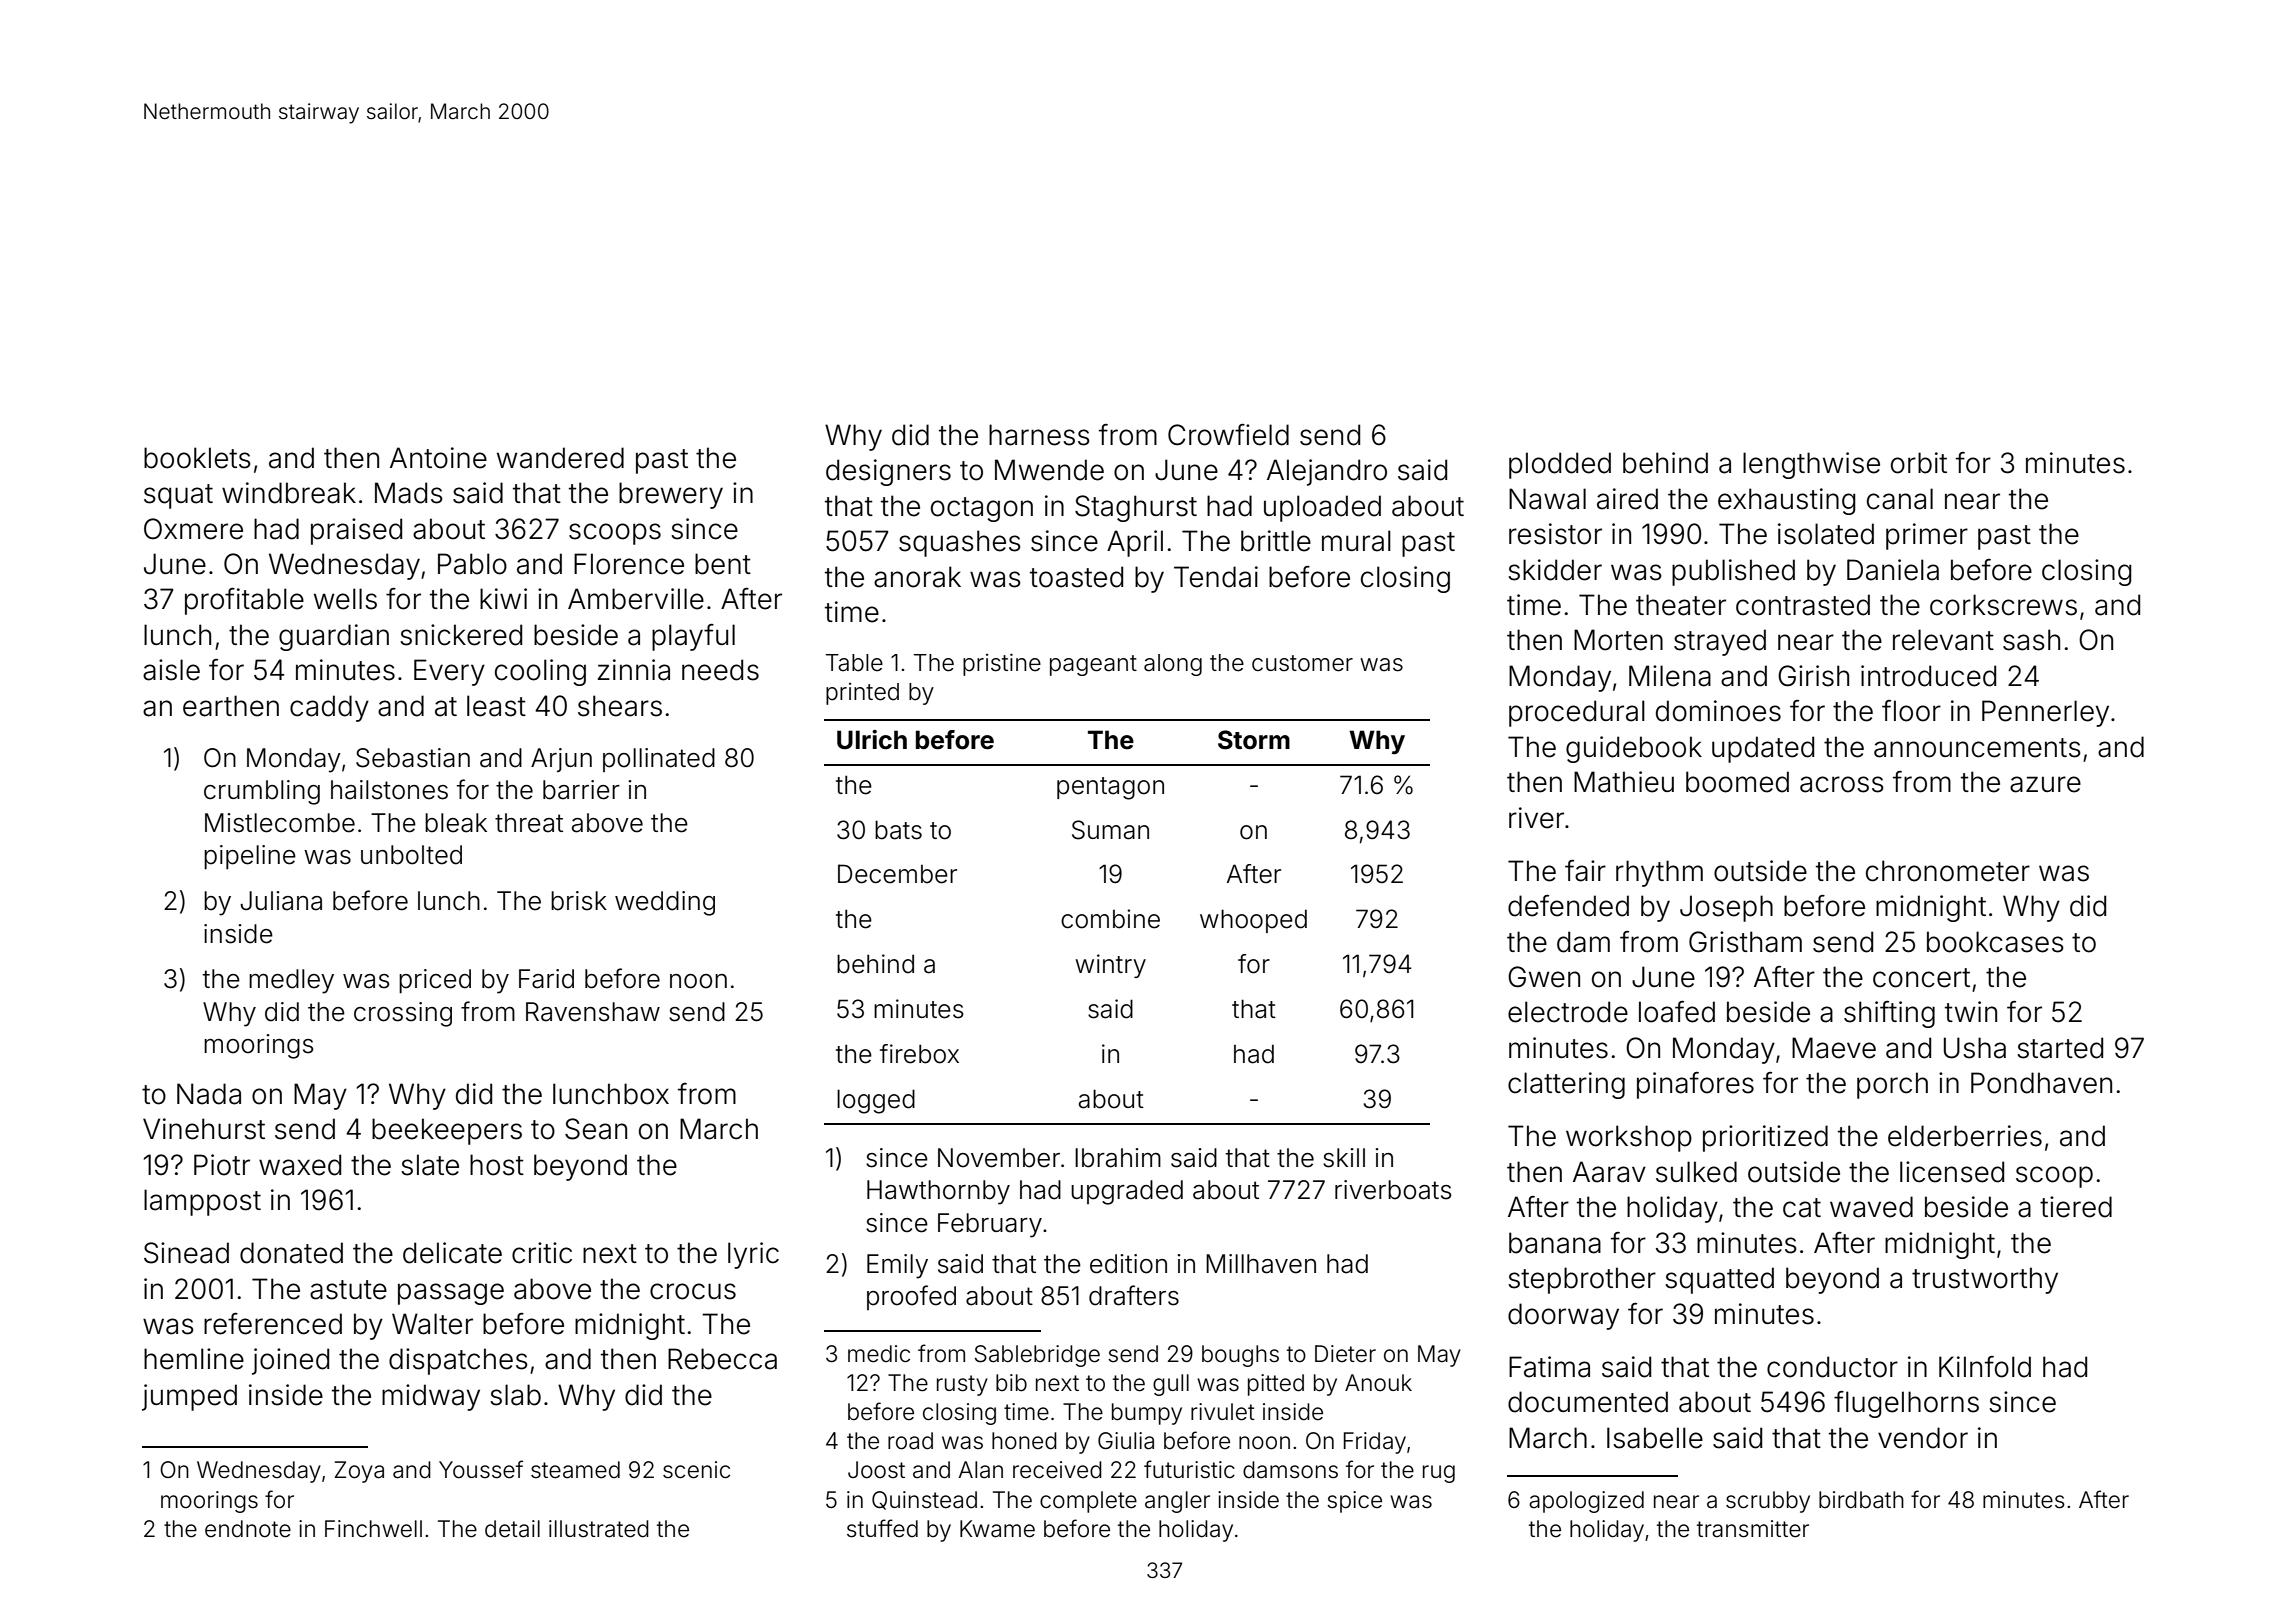 This page has width=2292, height=1620. I want to click on procedural, so click(1577, 713).
